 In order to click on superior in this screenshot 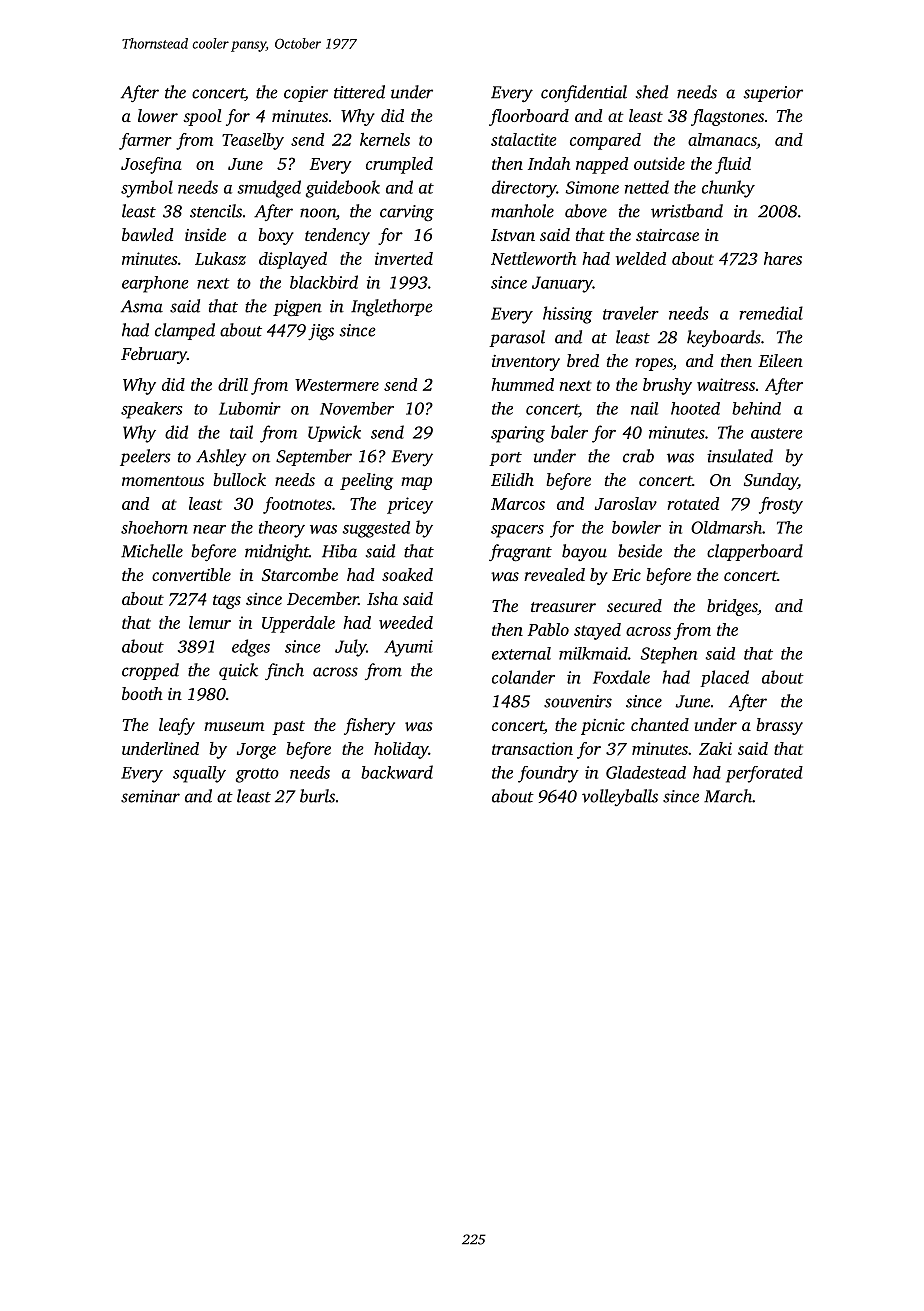, I will do `click(773, 94)`.
